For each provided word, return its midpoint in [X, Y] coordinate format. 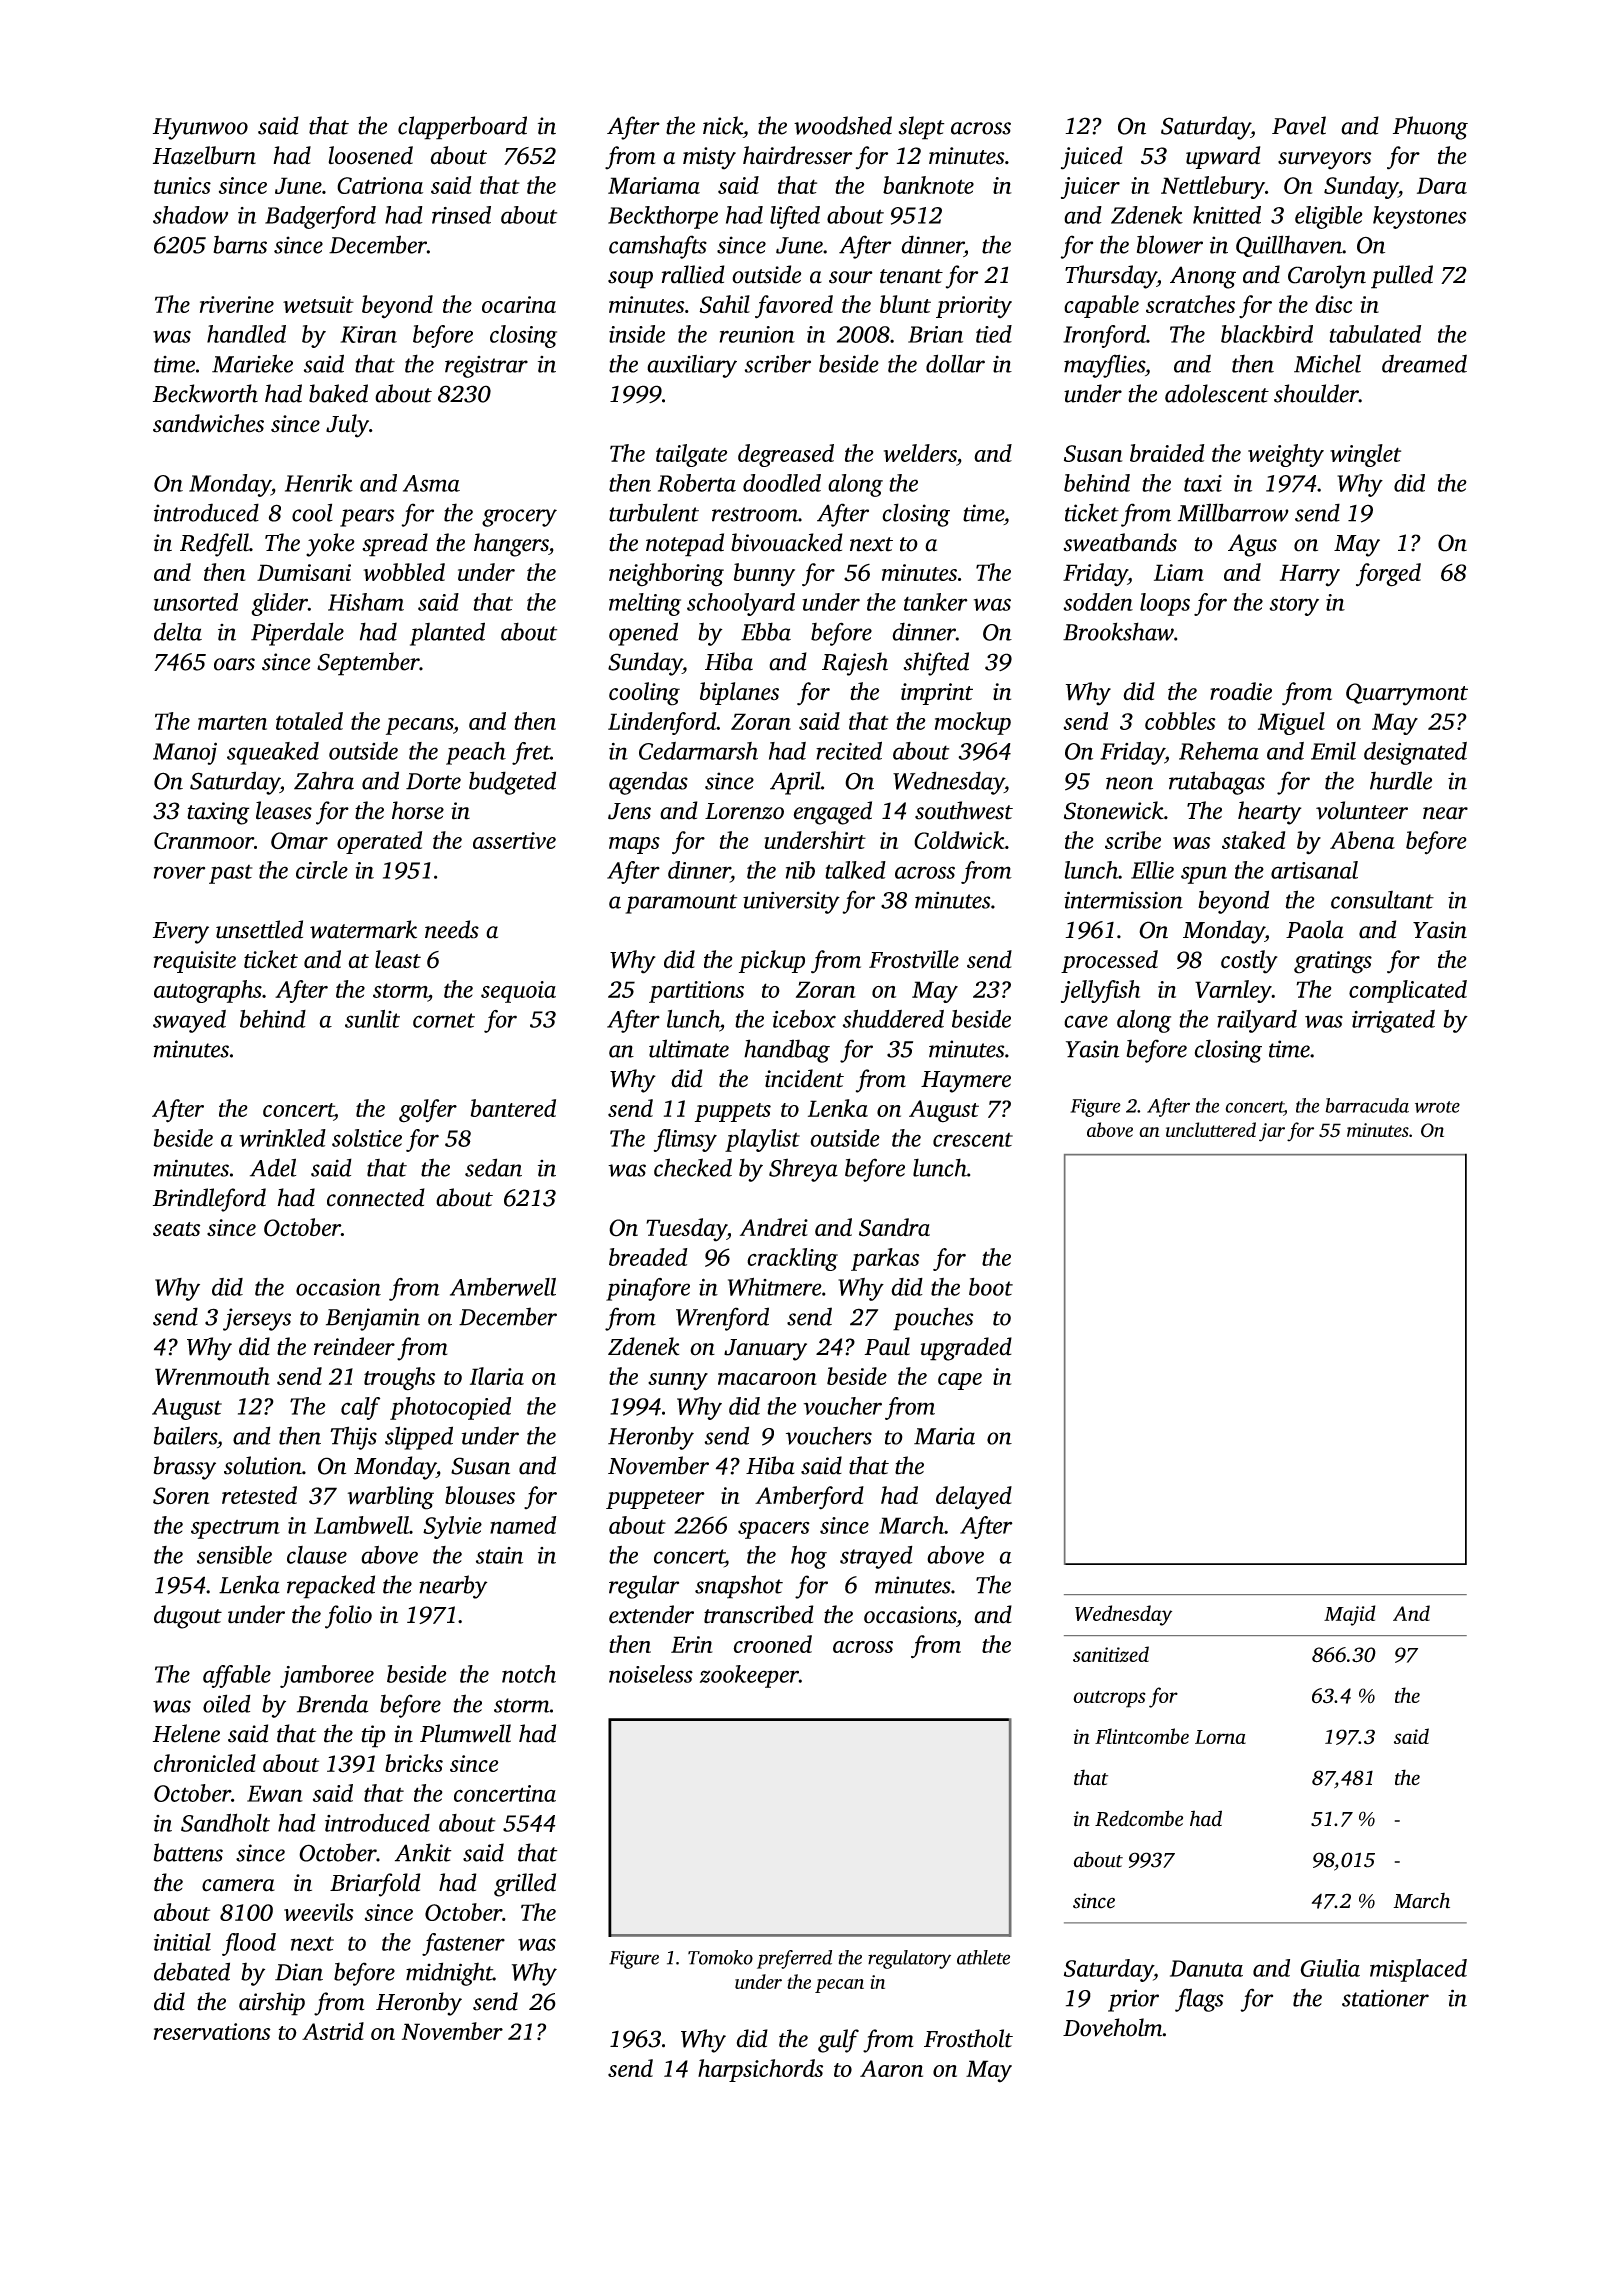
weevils [319, 1912]
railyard [1257, 1021]
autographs [208, 991]
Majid [1350, 1615]
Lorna [1220, 1737]
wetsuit [318, 304]
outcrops [1109, 1699]
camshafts [658, 247]
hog [809, 1557]
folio [348, 1617]
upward [1223, 157]
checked [693, 1167]
